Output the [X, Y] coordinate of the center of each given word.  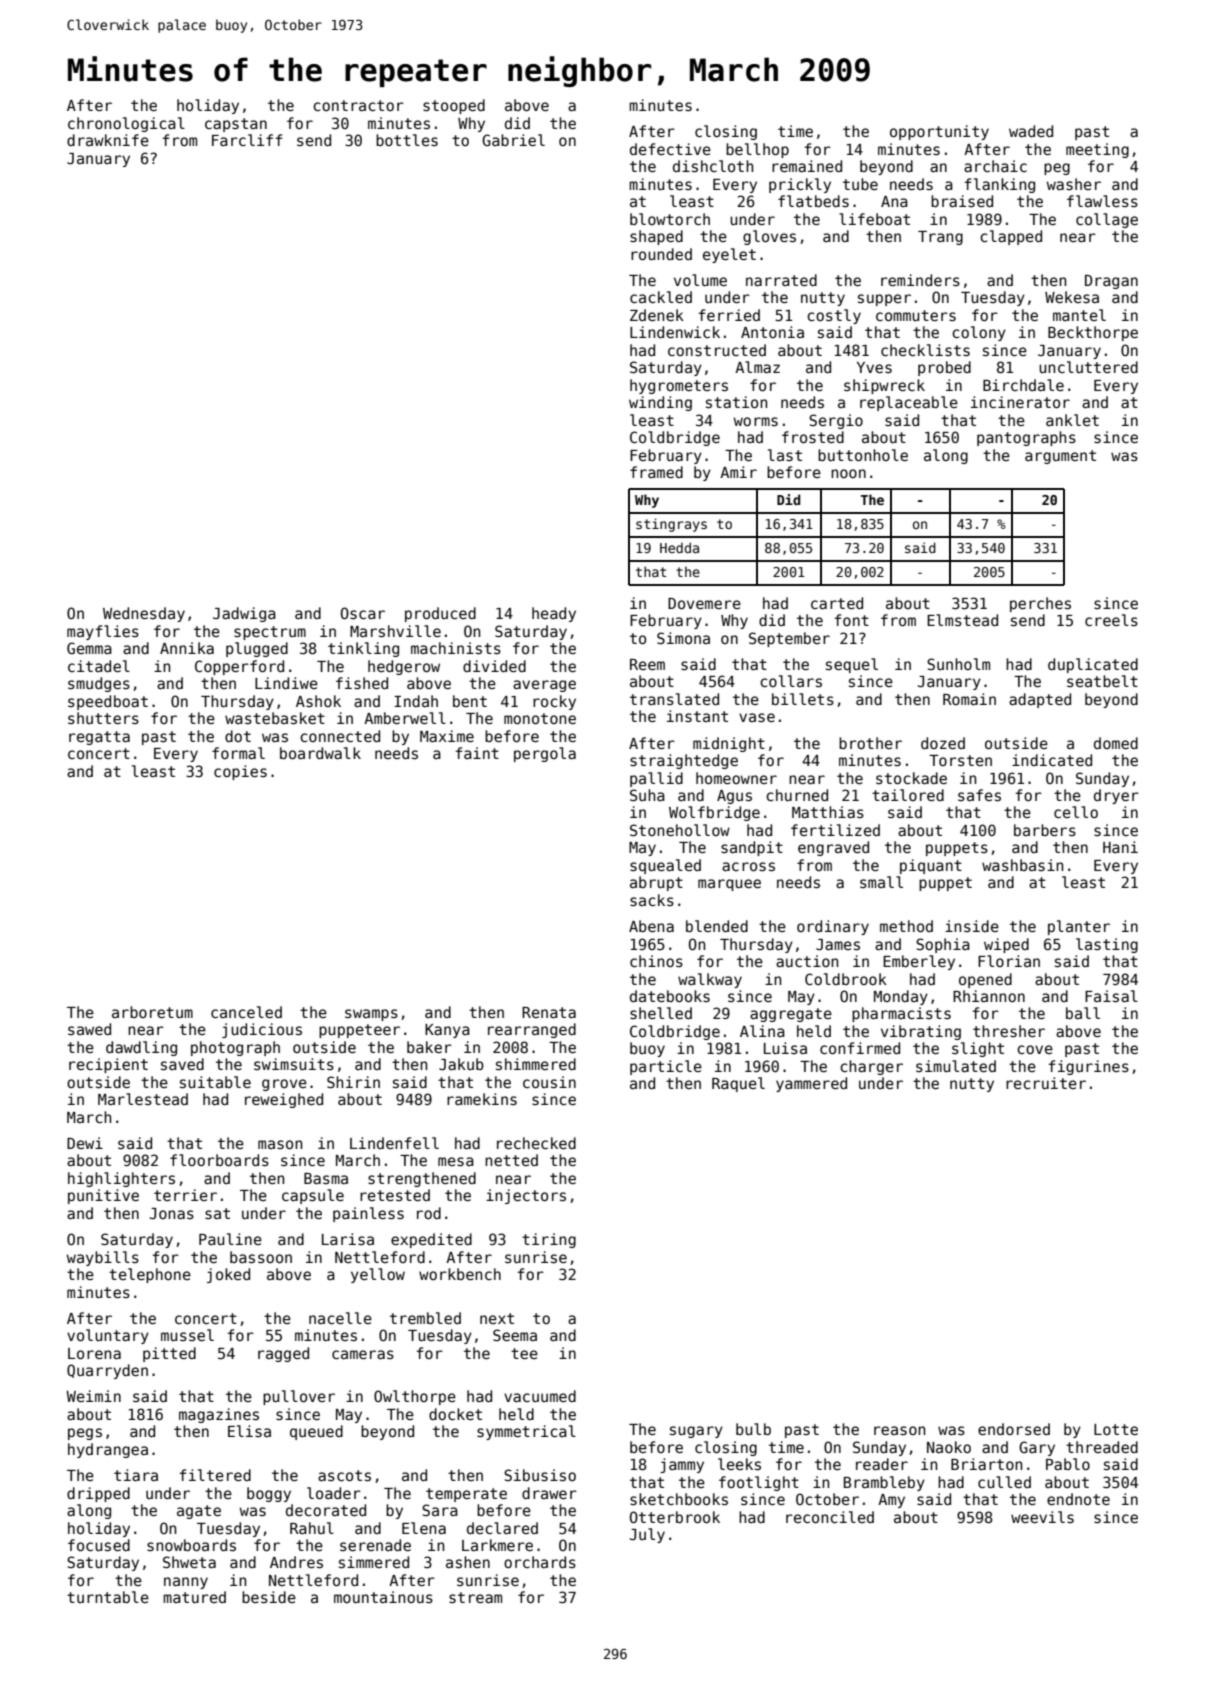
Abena [651, 926]
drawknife [108, 140]
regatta [99, 738]
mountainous [383, 1597]
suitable [215, 1082]
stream [475, 1597]
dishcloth [713, 166]
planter [1079, 927]
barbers [1045, 830]
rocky [554, 702]
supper [884, 300]
